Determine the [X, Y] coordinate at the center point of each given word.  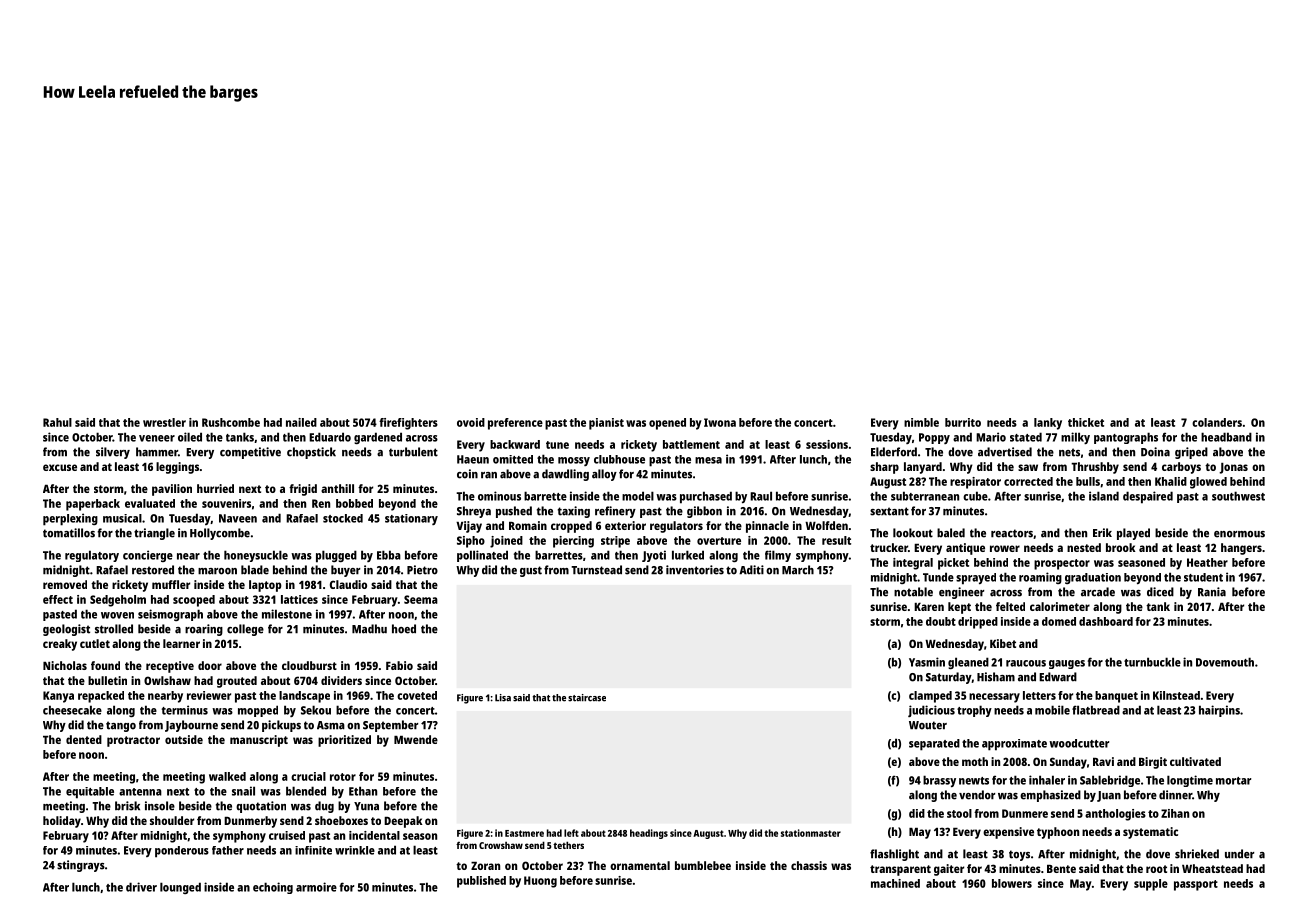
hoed [404, 629]
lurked [688, 555]
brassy [939, 781]
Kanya [58, 697]
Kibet [1003, 643]
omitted [513, 459]
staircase [587, 698]
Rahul [57, 422]
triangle [154, 534]
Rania [1212, 592]
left [571, 833]
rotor [343, 777]
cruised [287, 835]
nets [1069, 452]
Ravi [1103, 761]
